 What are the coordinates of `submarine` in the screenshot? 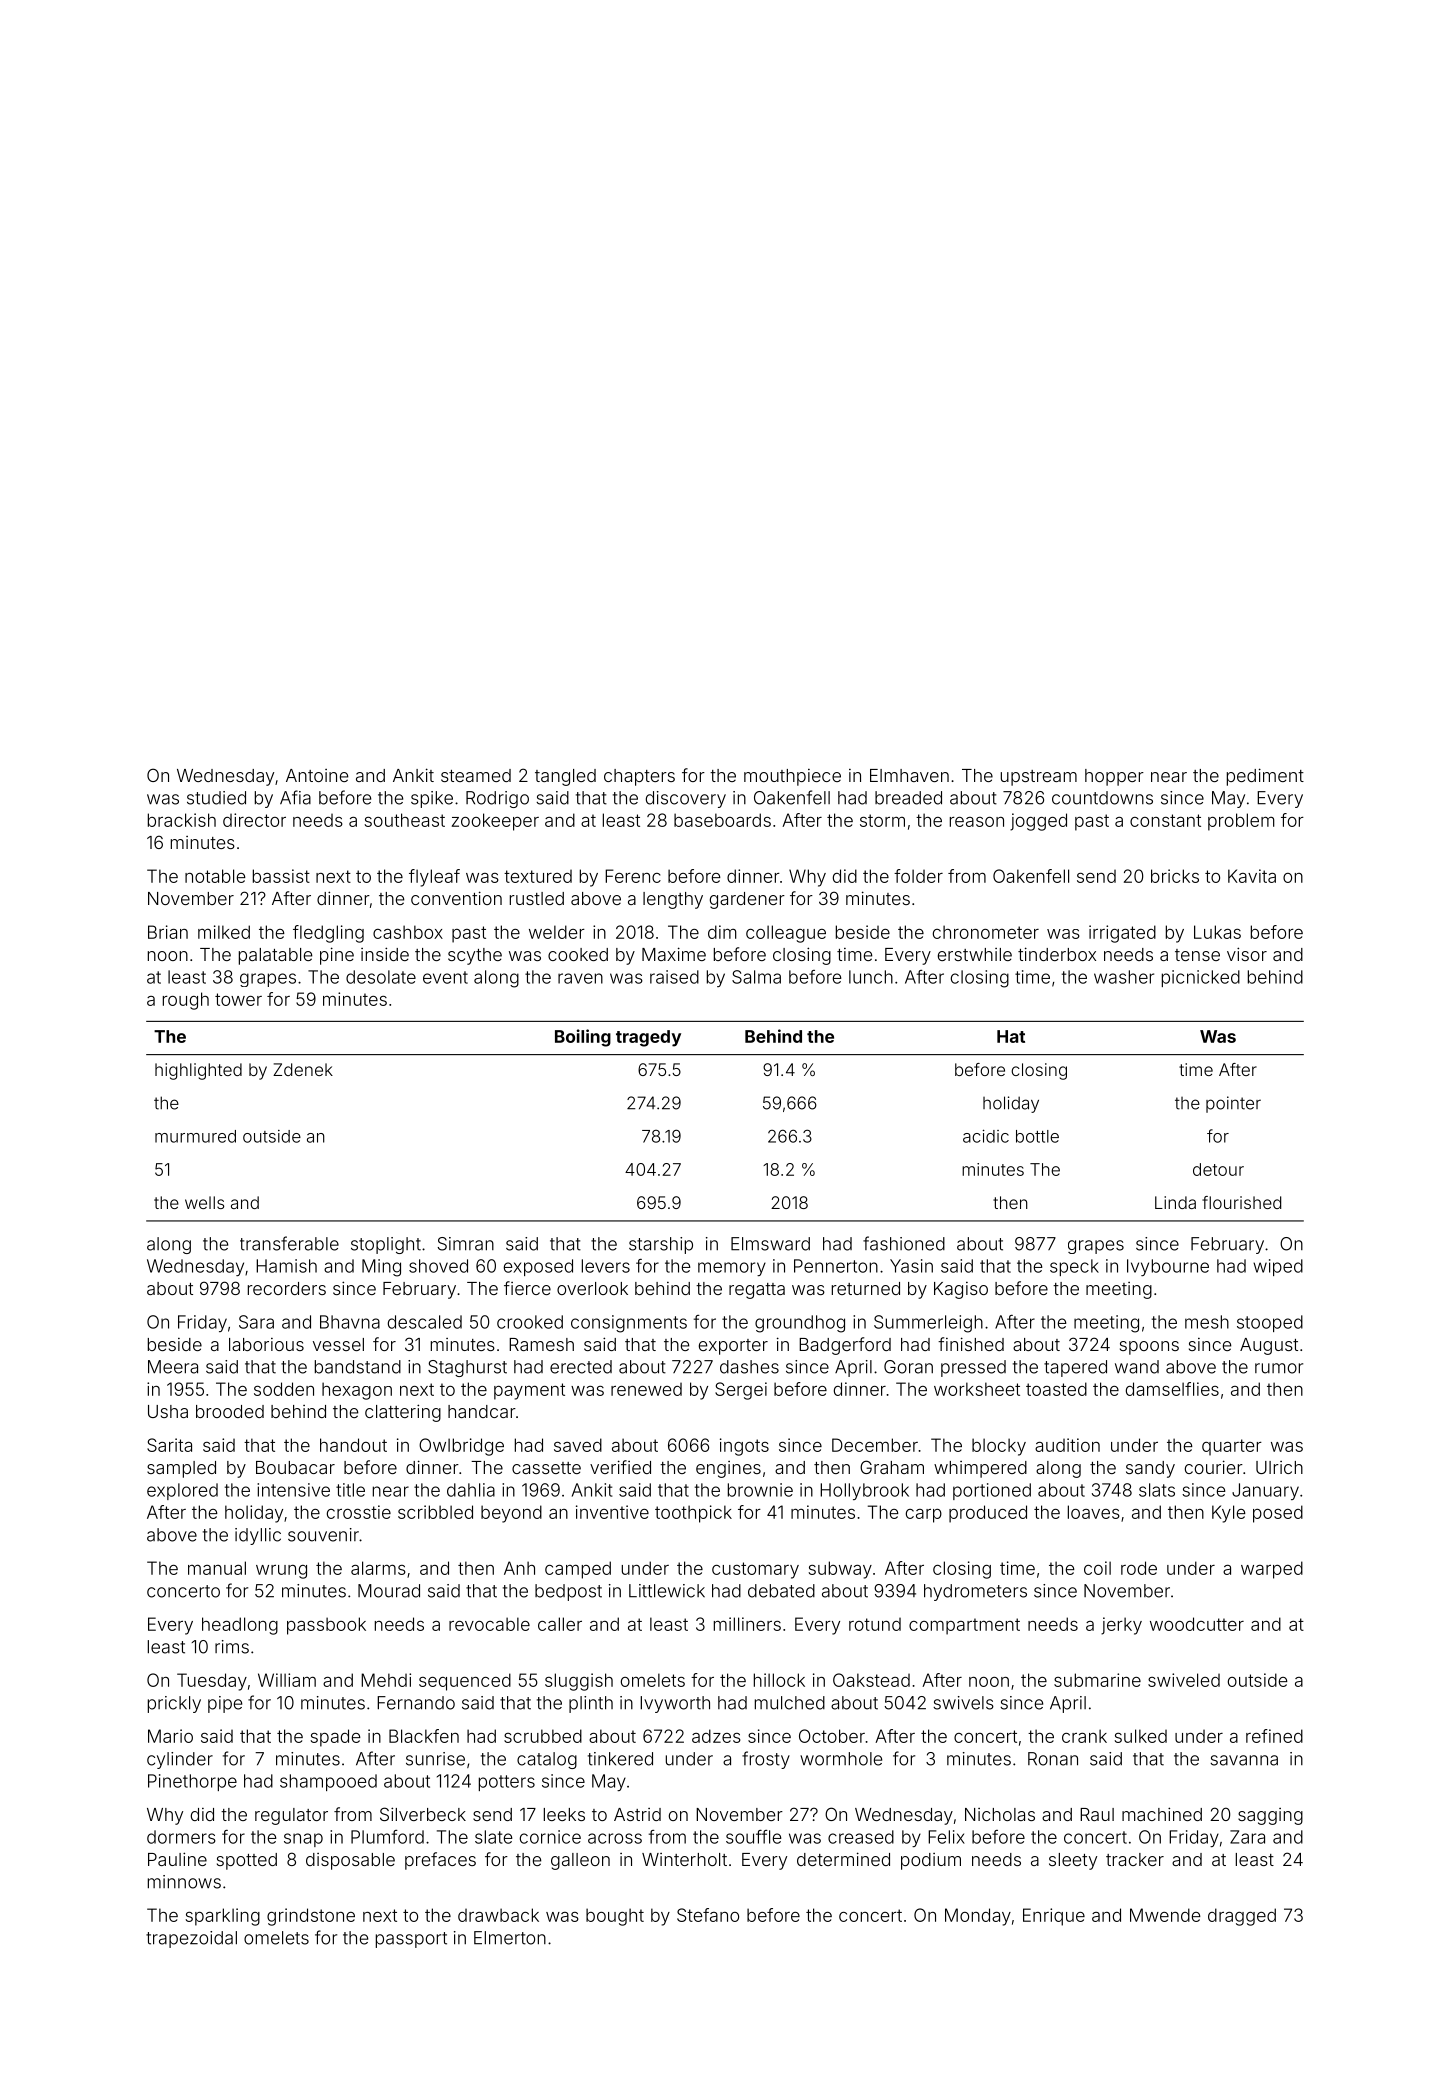 It's located at (1097, 1680).
